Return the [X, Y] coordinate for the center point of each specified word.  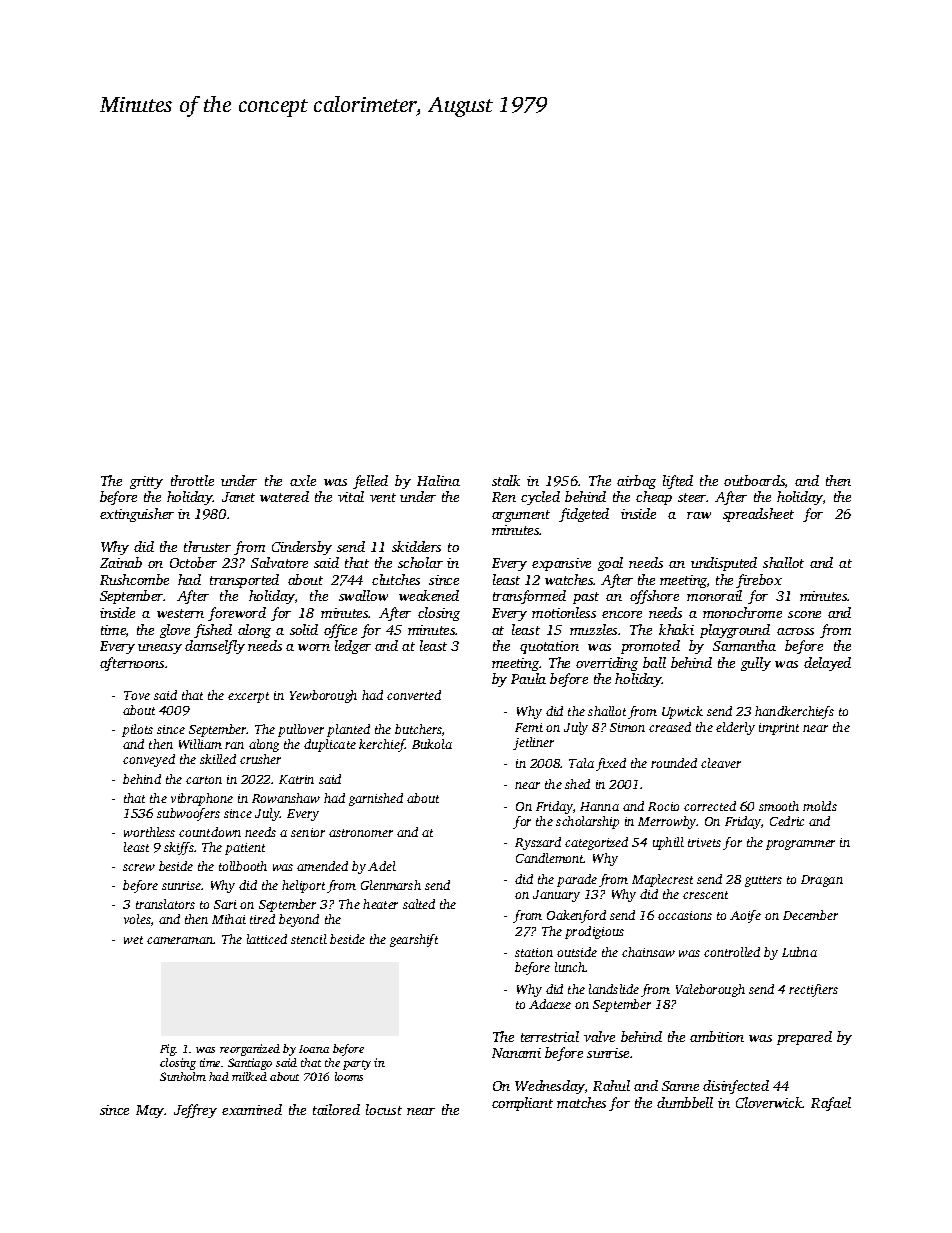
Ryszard [538, 843]
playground [735, 631]
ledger [353, 647]
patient [245, 849]
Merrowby [667, 822]
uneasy [160, 649]
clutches [396, 579]
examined [252, 1109]
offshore [654, 597]
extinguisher [137, 515]
